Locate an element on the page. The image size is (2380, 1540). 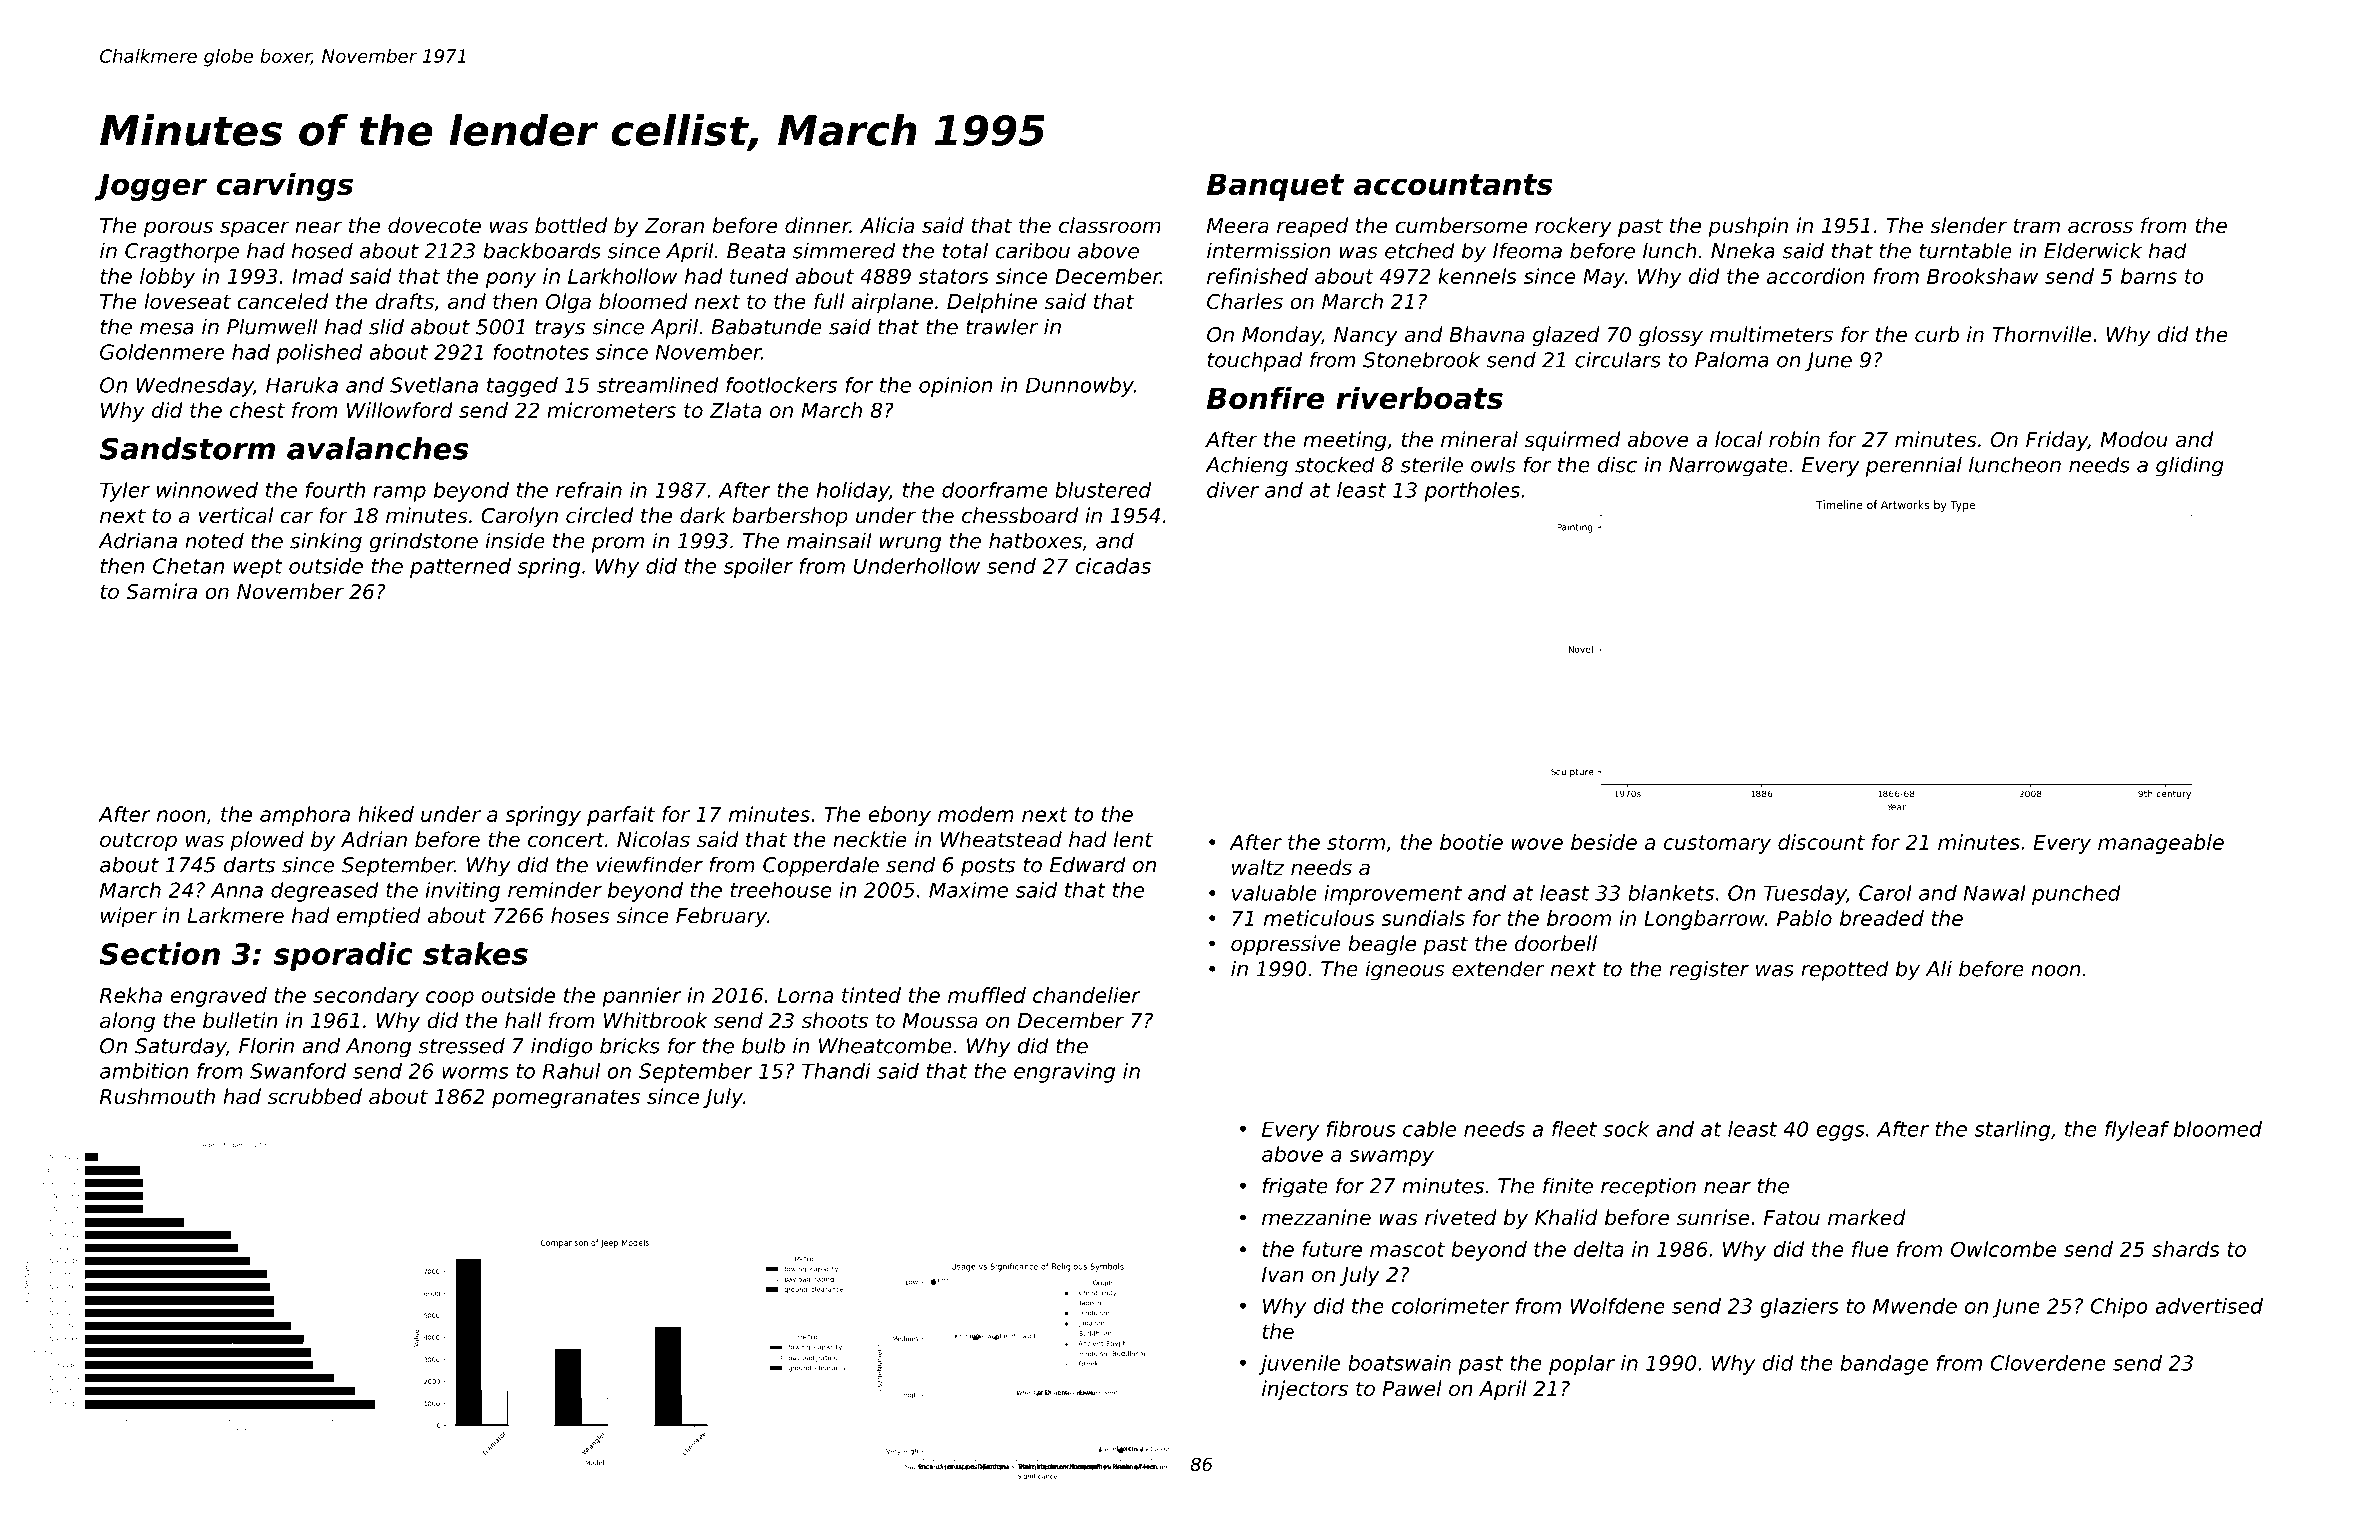
Jogger is located at coordinates (150, 187).
